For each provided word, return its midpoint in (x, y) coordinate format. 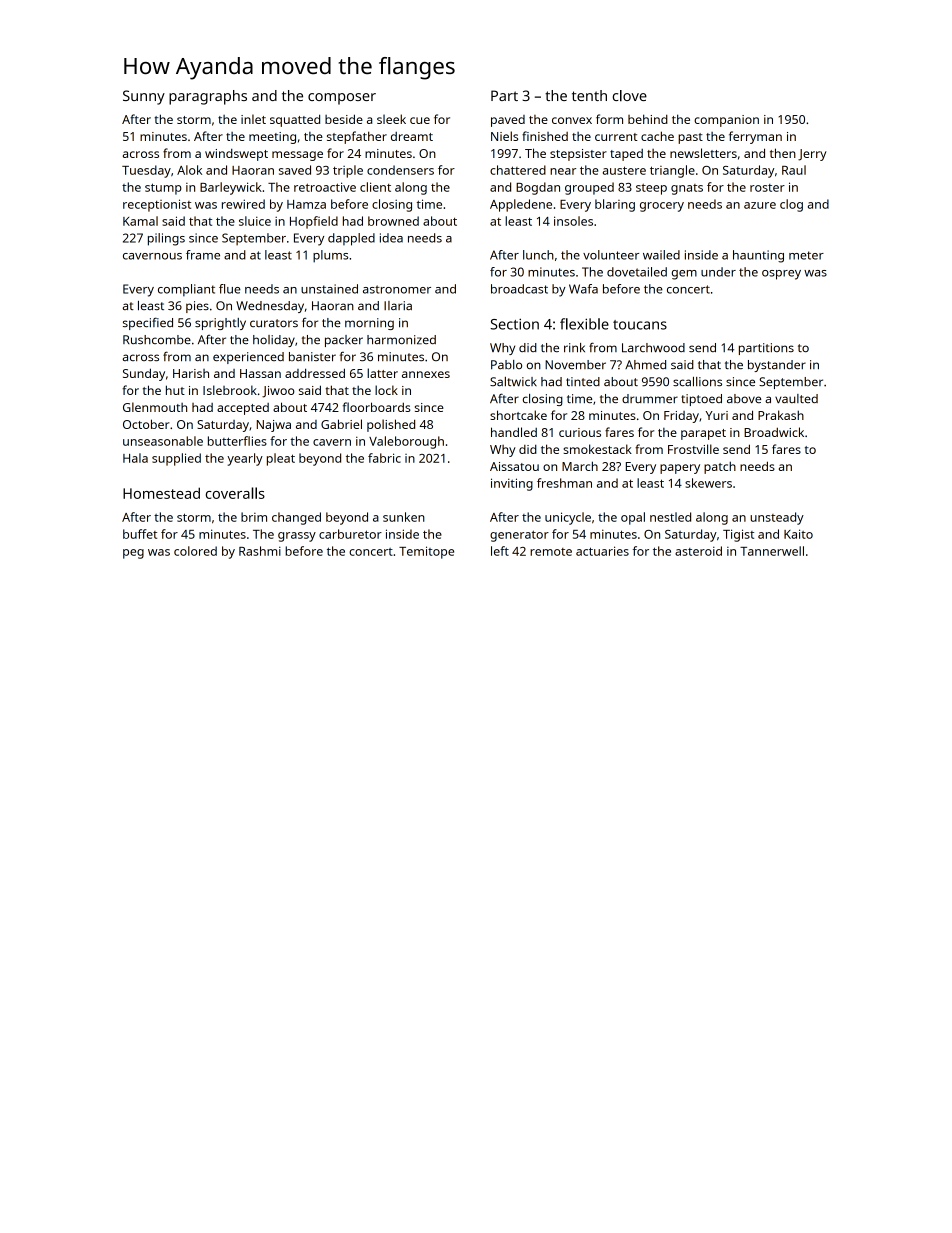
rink (574, 347)
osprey (781, 275)
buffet (140, 534)
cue (420, 120)
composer (342, 99)
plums (330, 256)
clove (630, 96)
